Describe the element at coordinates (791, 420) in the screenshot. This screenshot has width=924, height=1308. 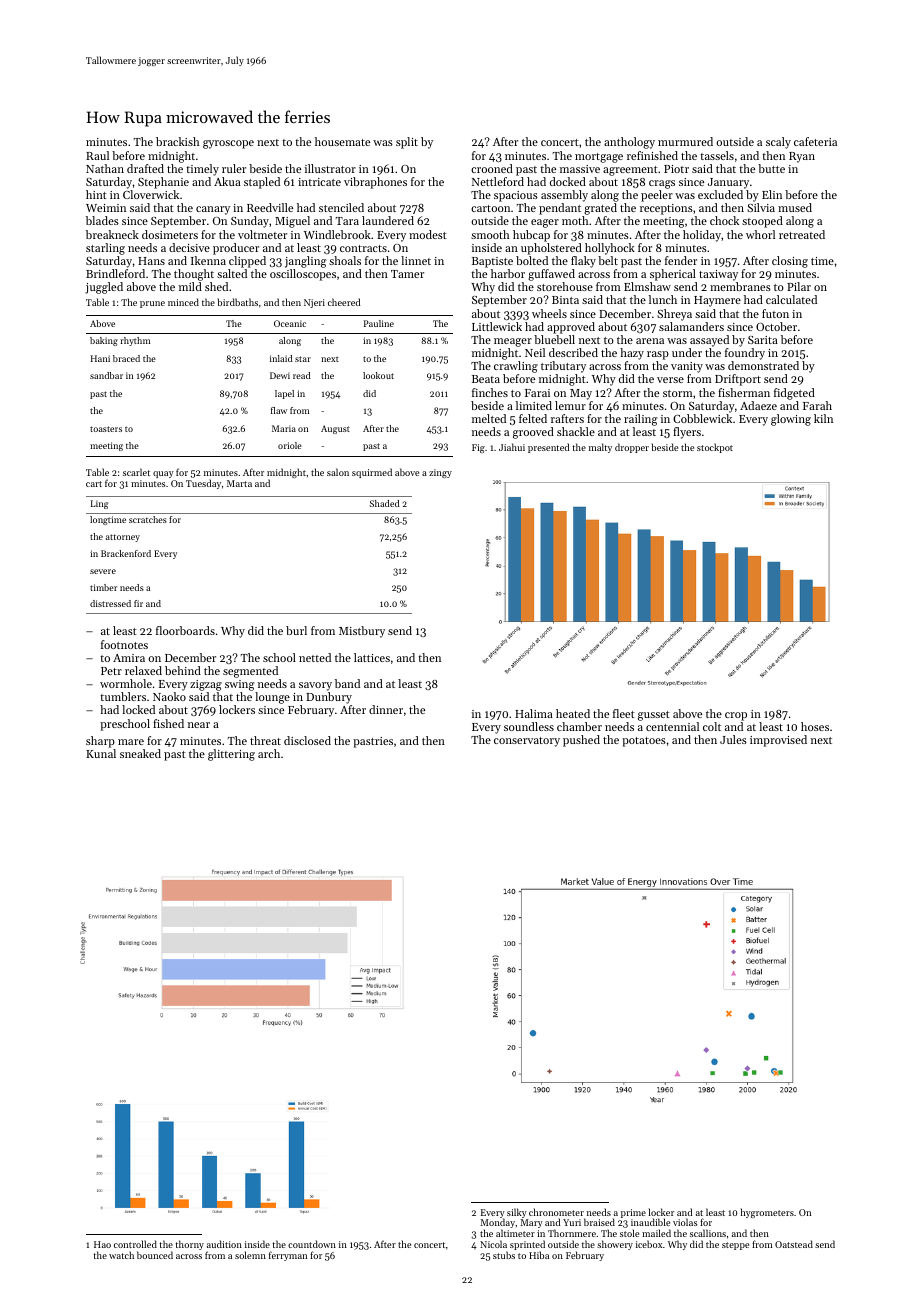
I see `glowing` at that location.
